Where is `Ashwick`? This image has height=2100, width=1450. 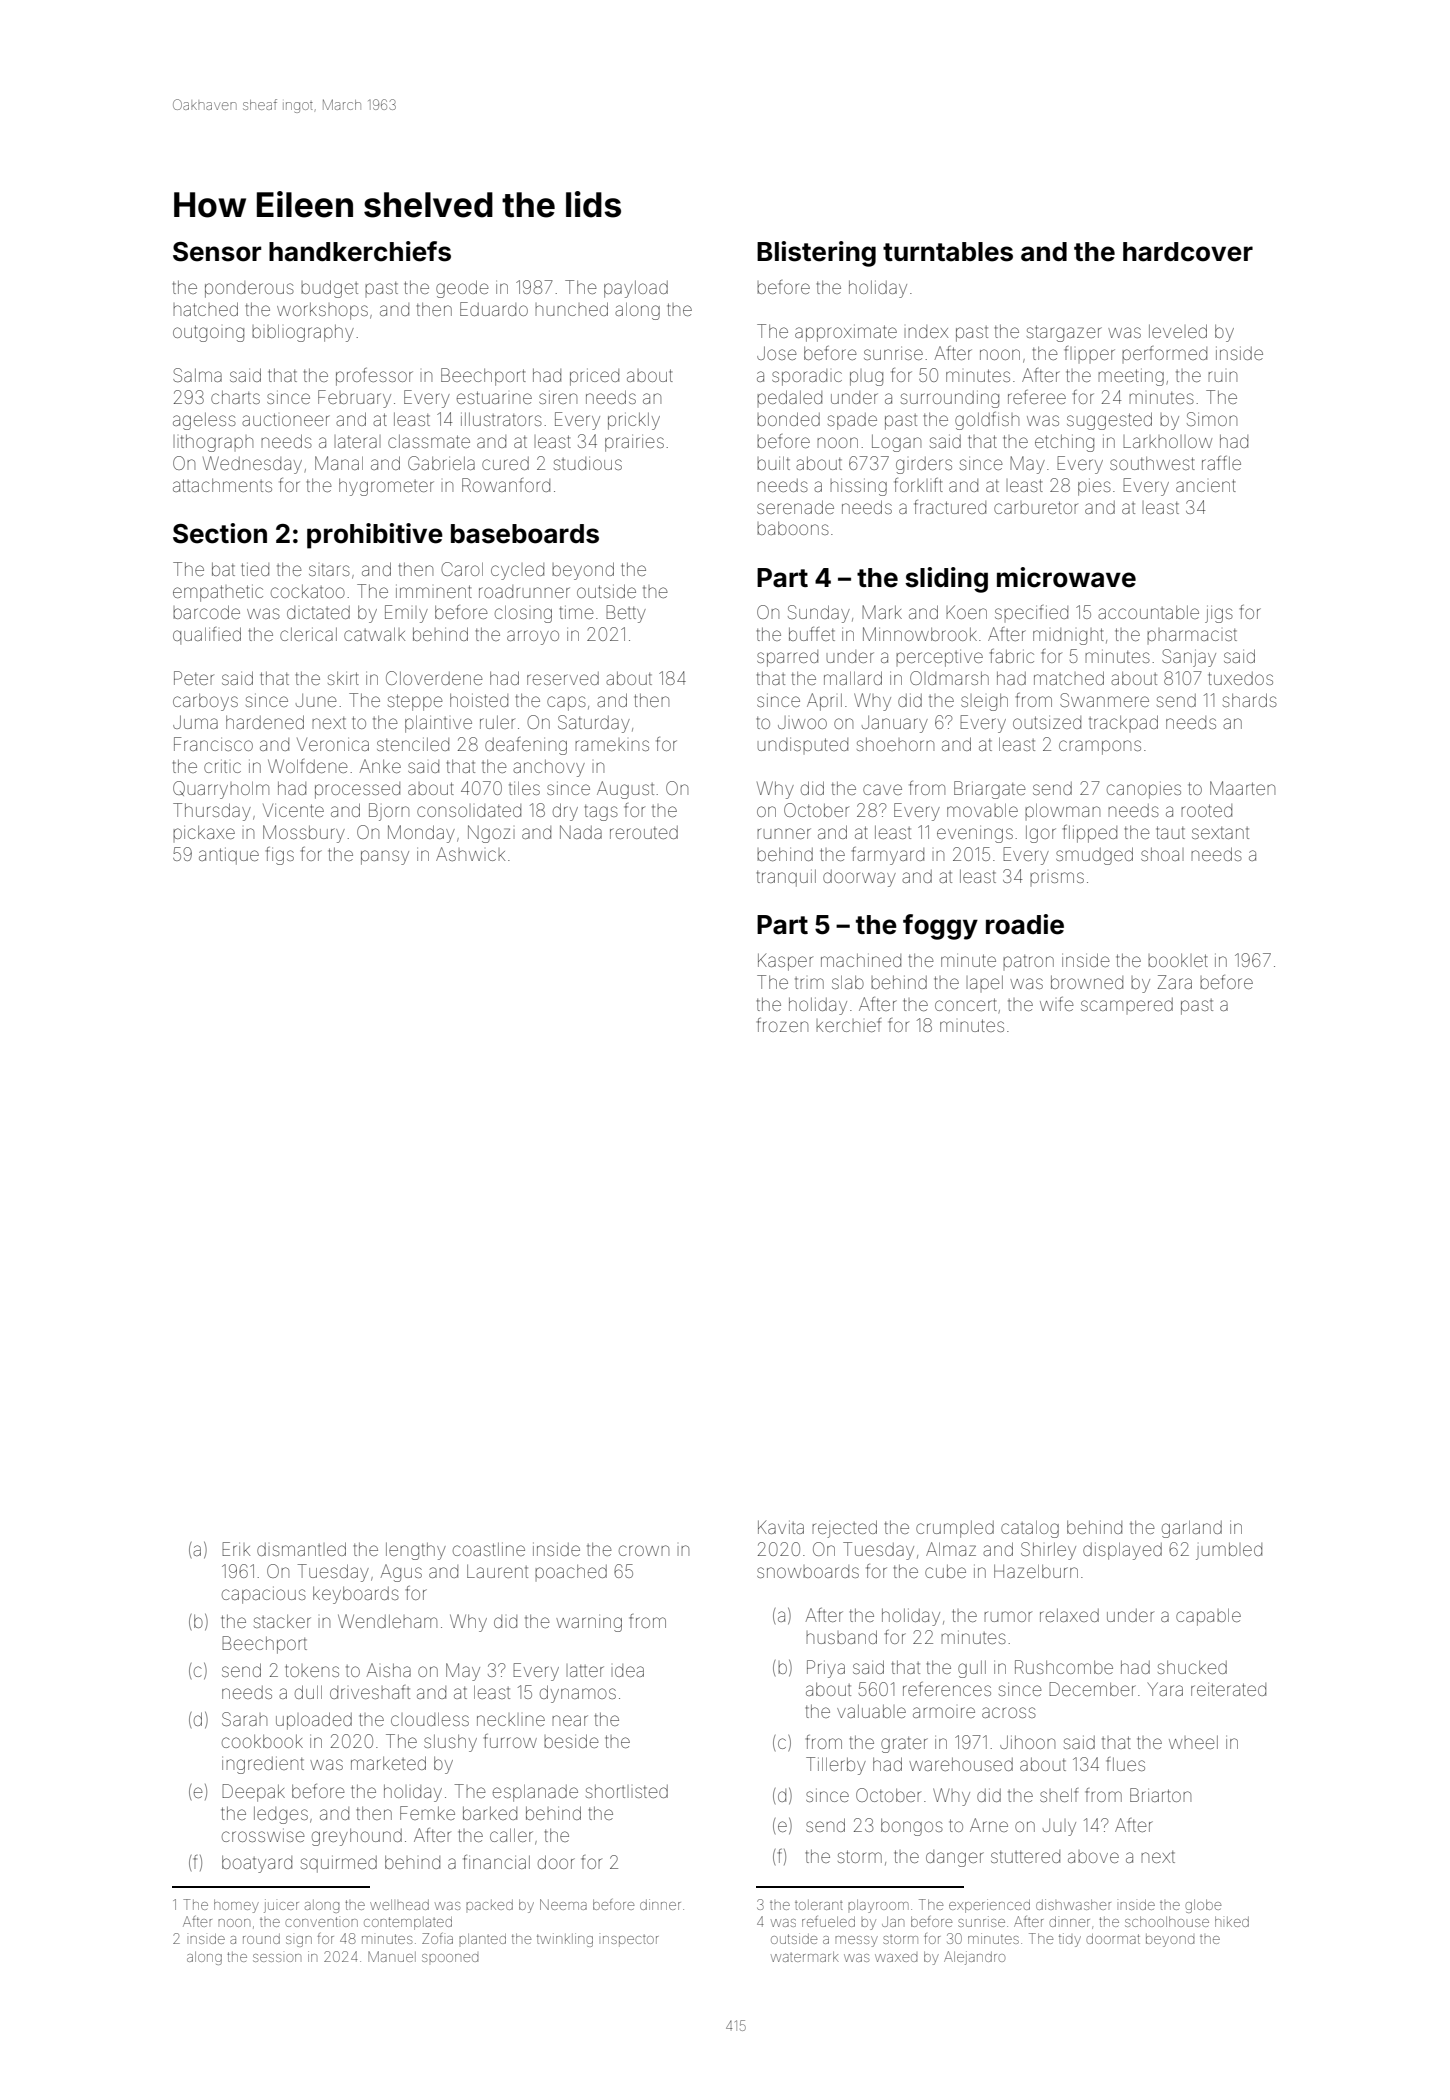
Ashwick is located at coordinates (470, 854).
